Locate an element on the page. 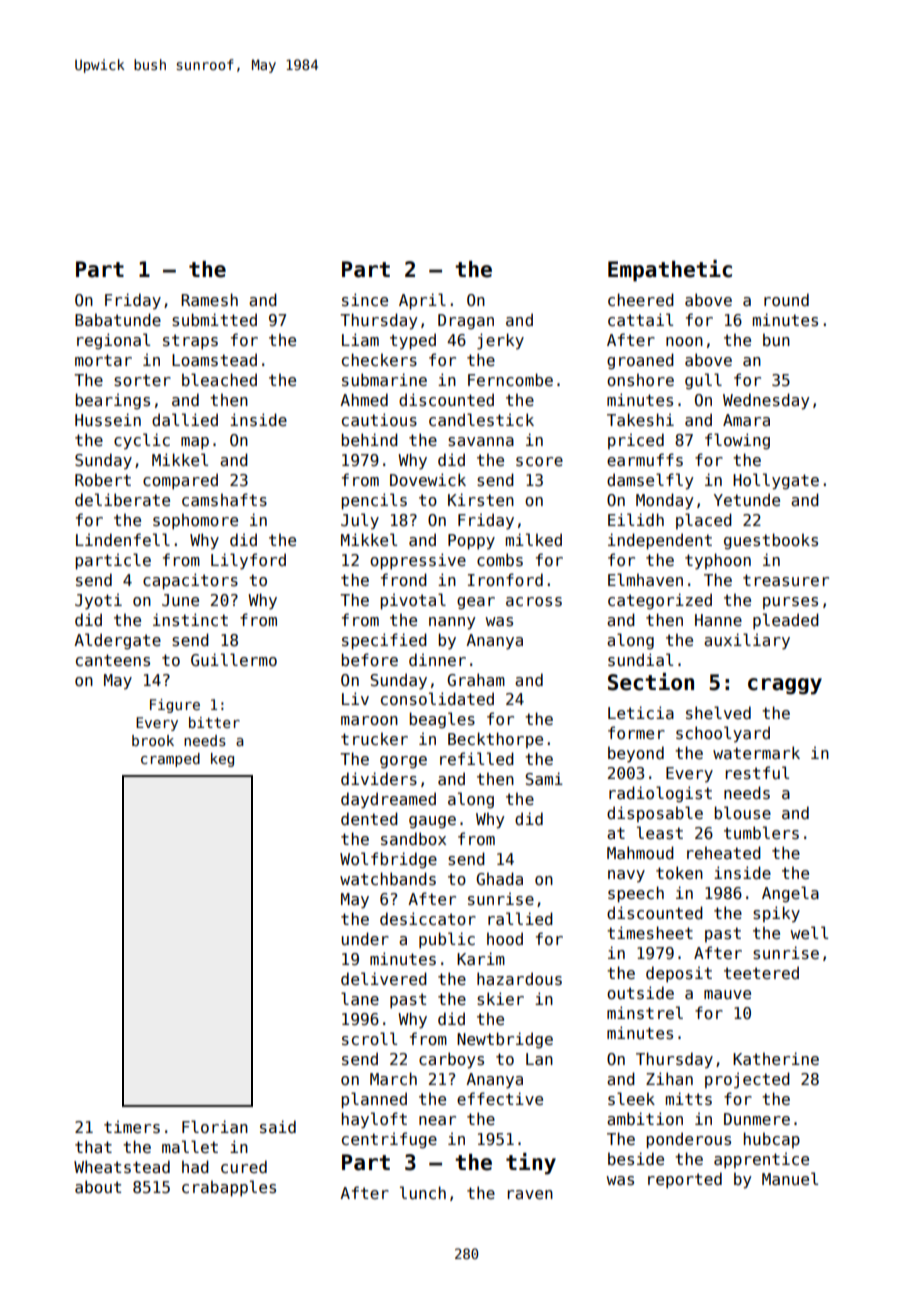  Elmhaven is located at coordinates (645, 579).
